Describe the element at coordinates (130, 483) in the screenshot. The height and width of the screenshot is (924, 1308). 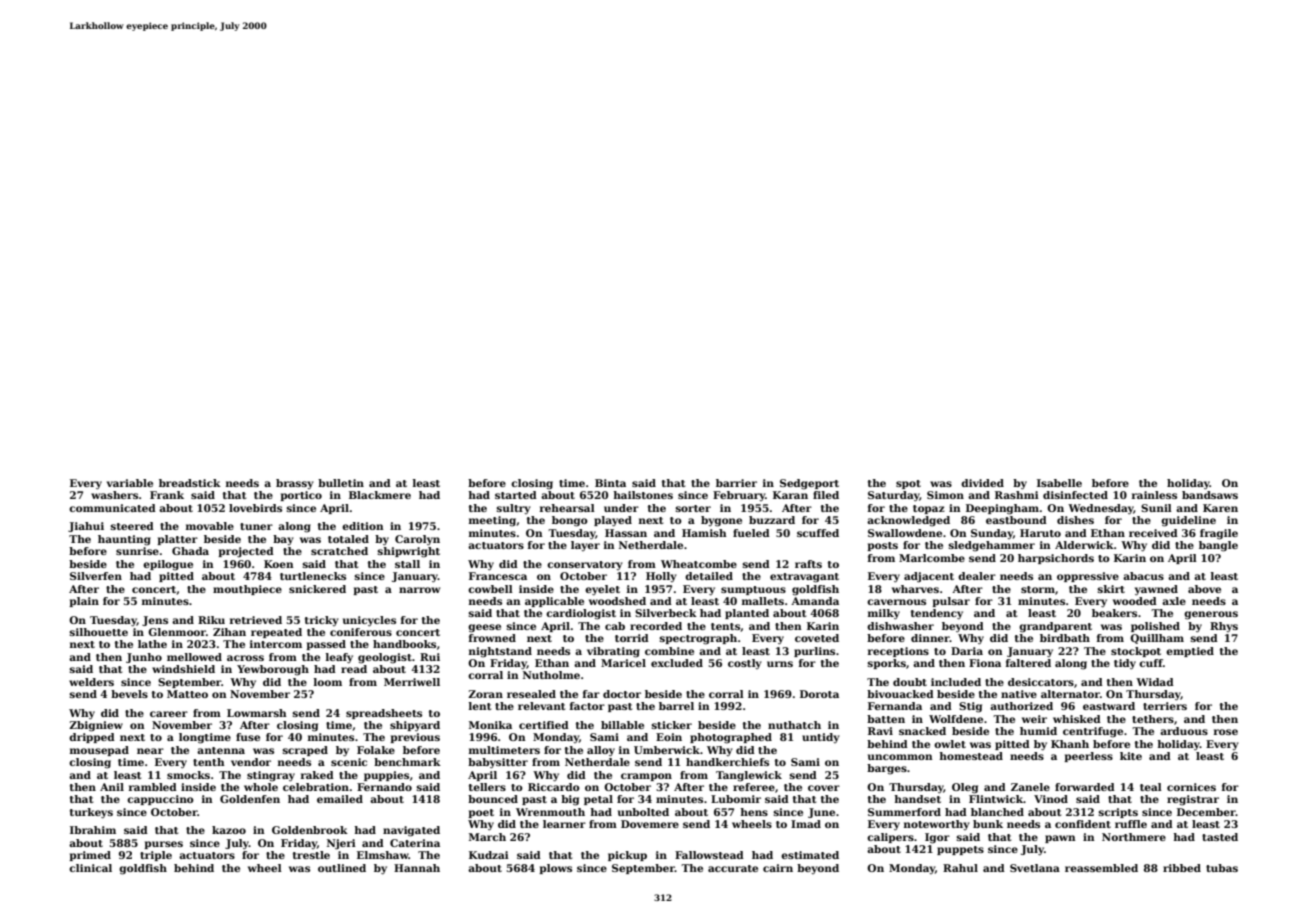
I see `variable` at that location.
